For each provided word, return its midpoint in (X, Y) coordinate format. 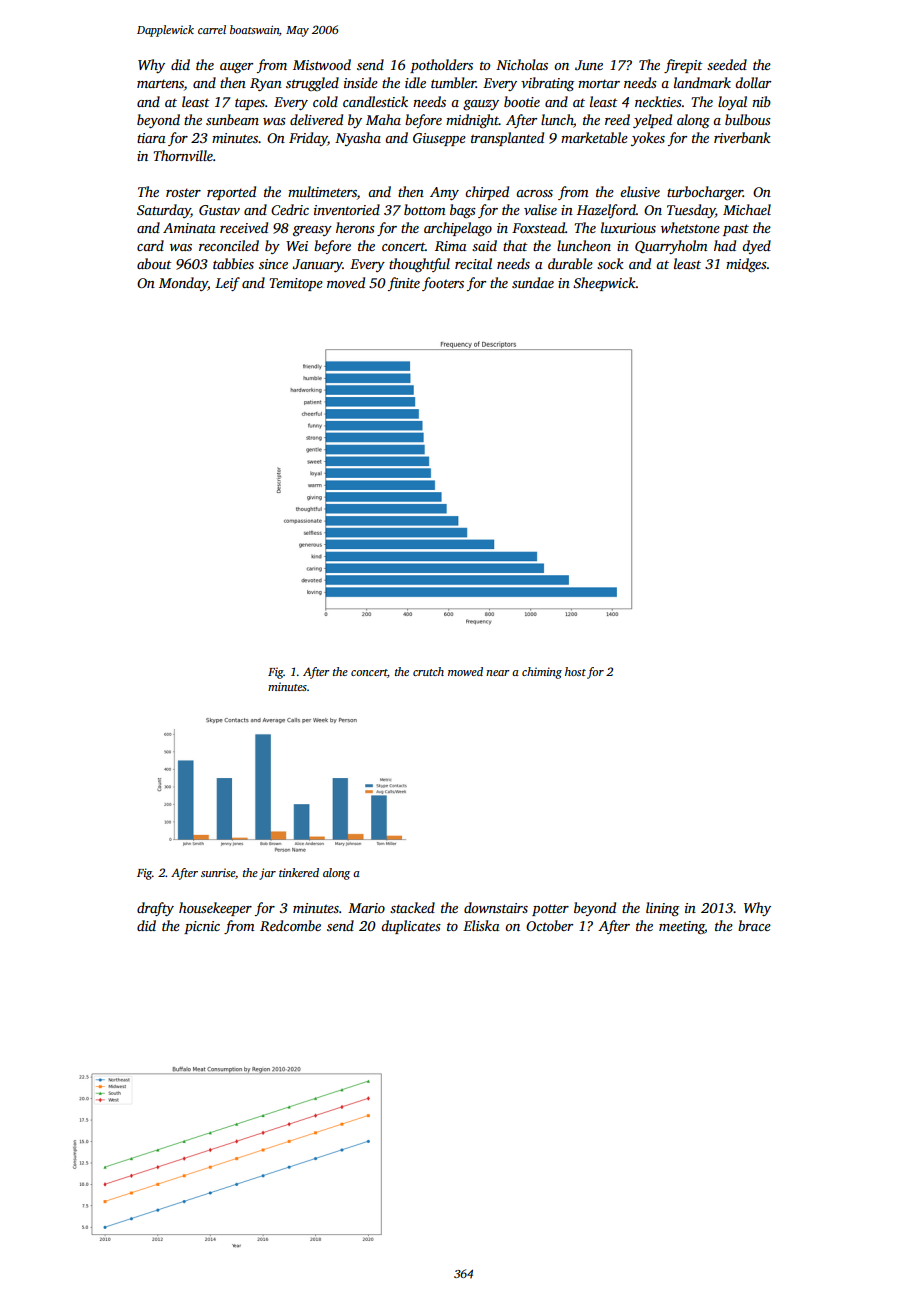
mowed (465, 671)
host (575, 671)
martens (160, 83)
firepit (683, 66)
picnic (202, 927)
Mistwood (322, 64)
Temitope (296, 284)
